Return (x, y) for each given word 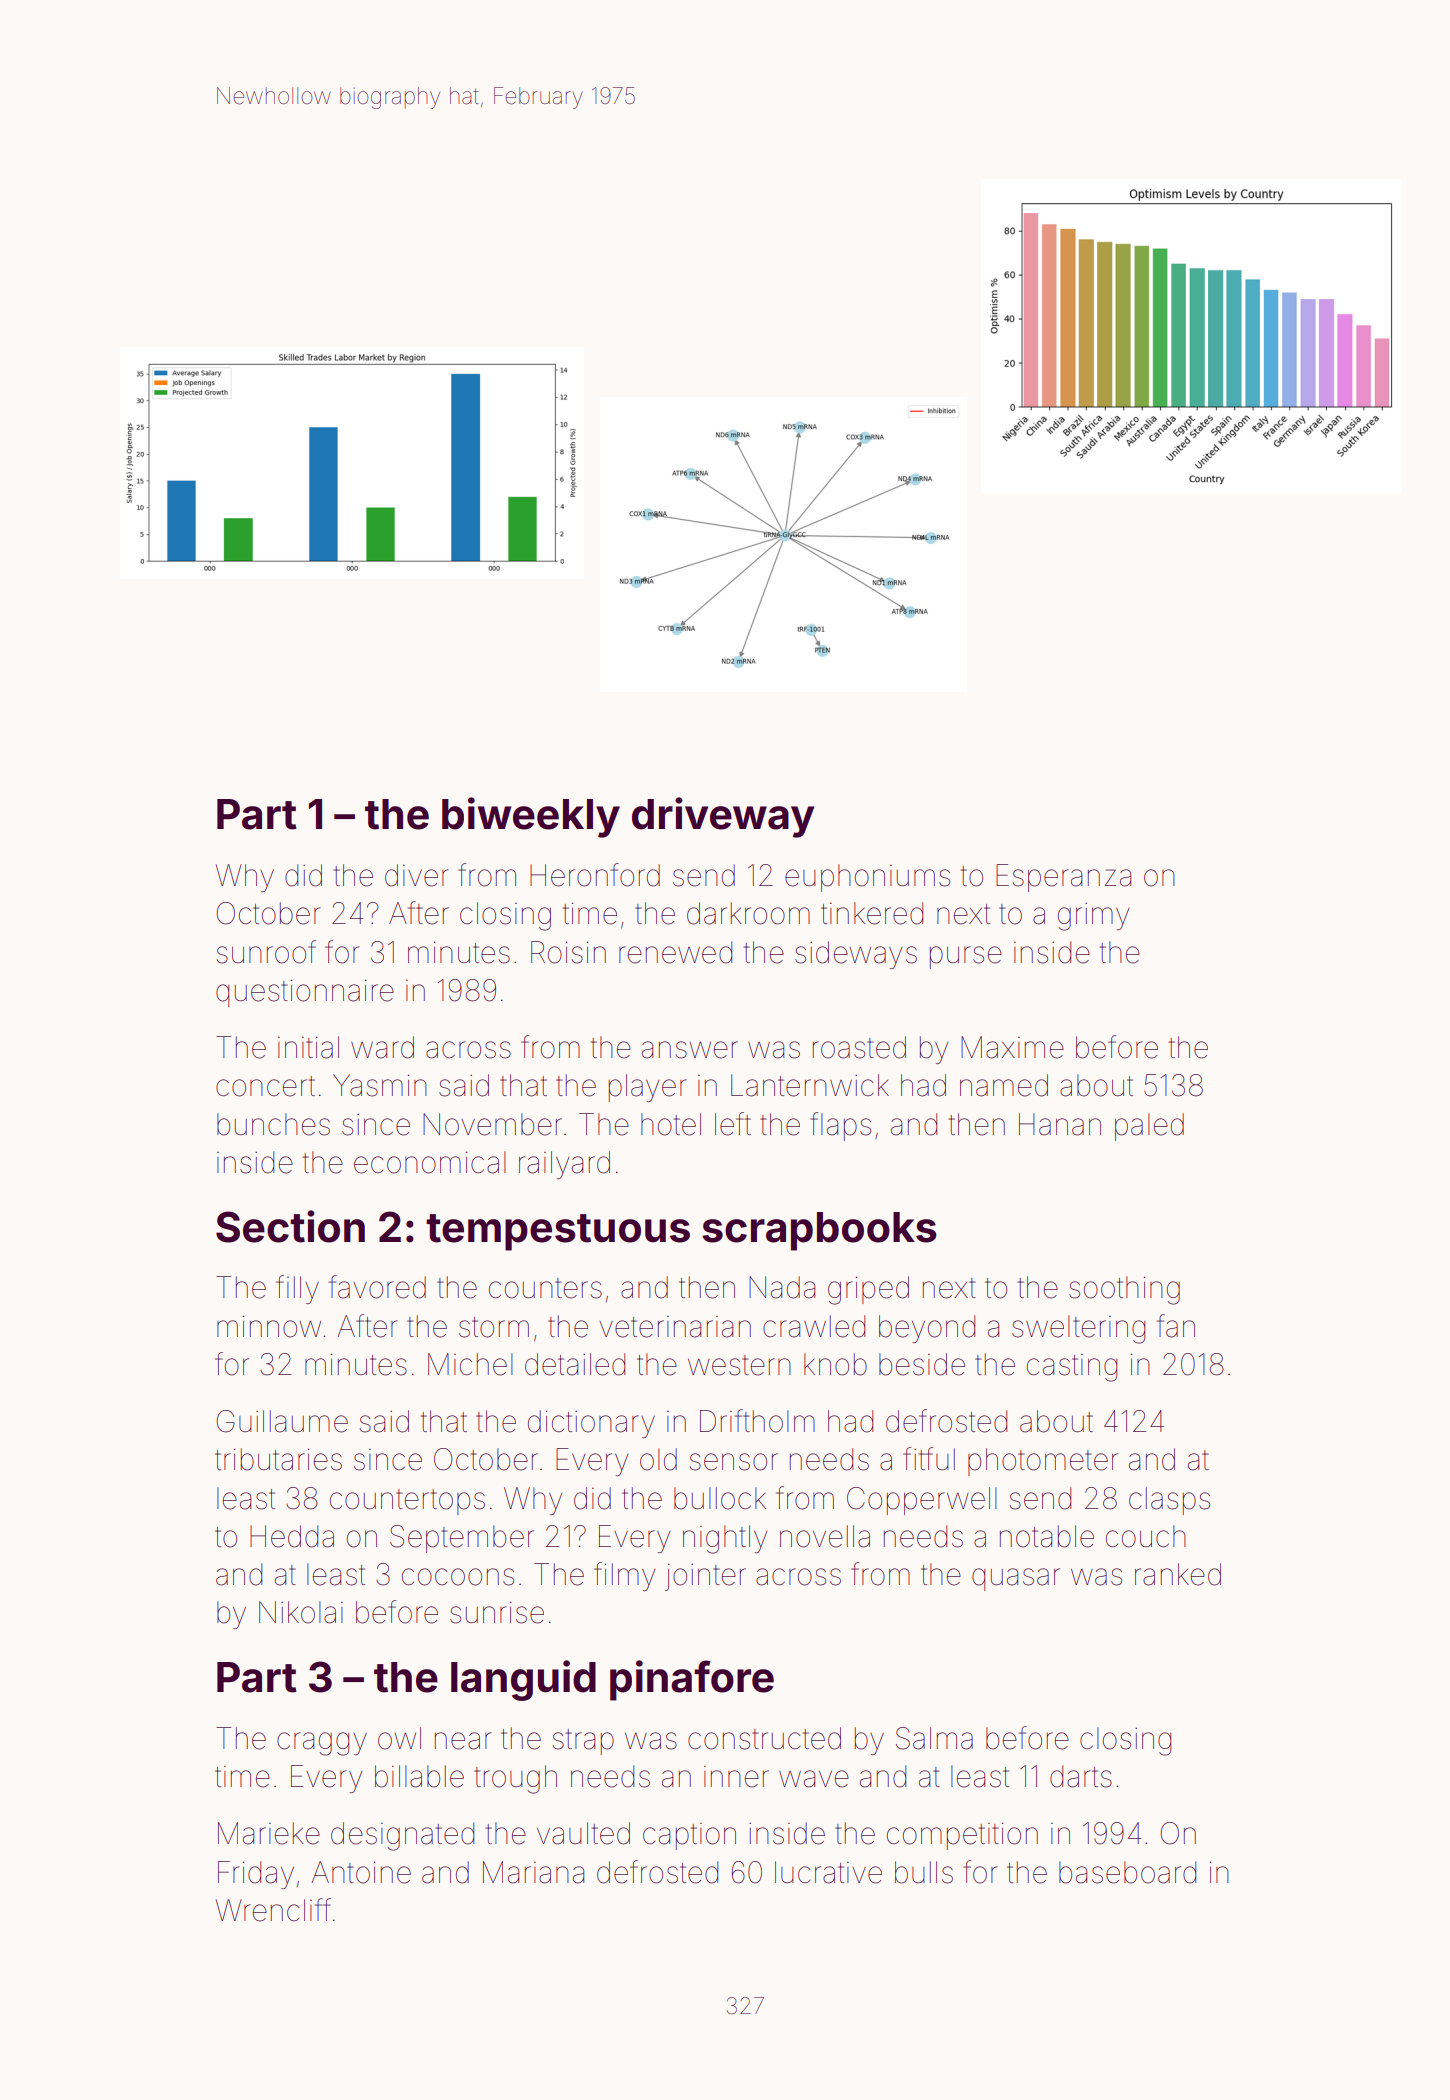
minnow (269, 1326)
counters (545, 1288)
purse (966, 957)
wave (814, 1779)
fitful (929, 1458)
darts (1081, 1776)
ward (382, 1047)
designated (402, 1836)
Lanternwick (810, 1085)
